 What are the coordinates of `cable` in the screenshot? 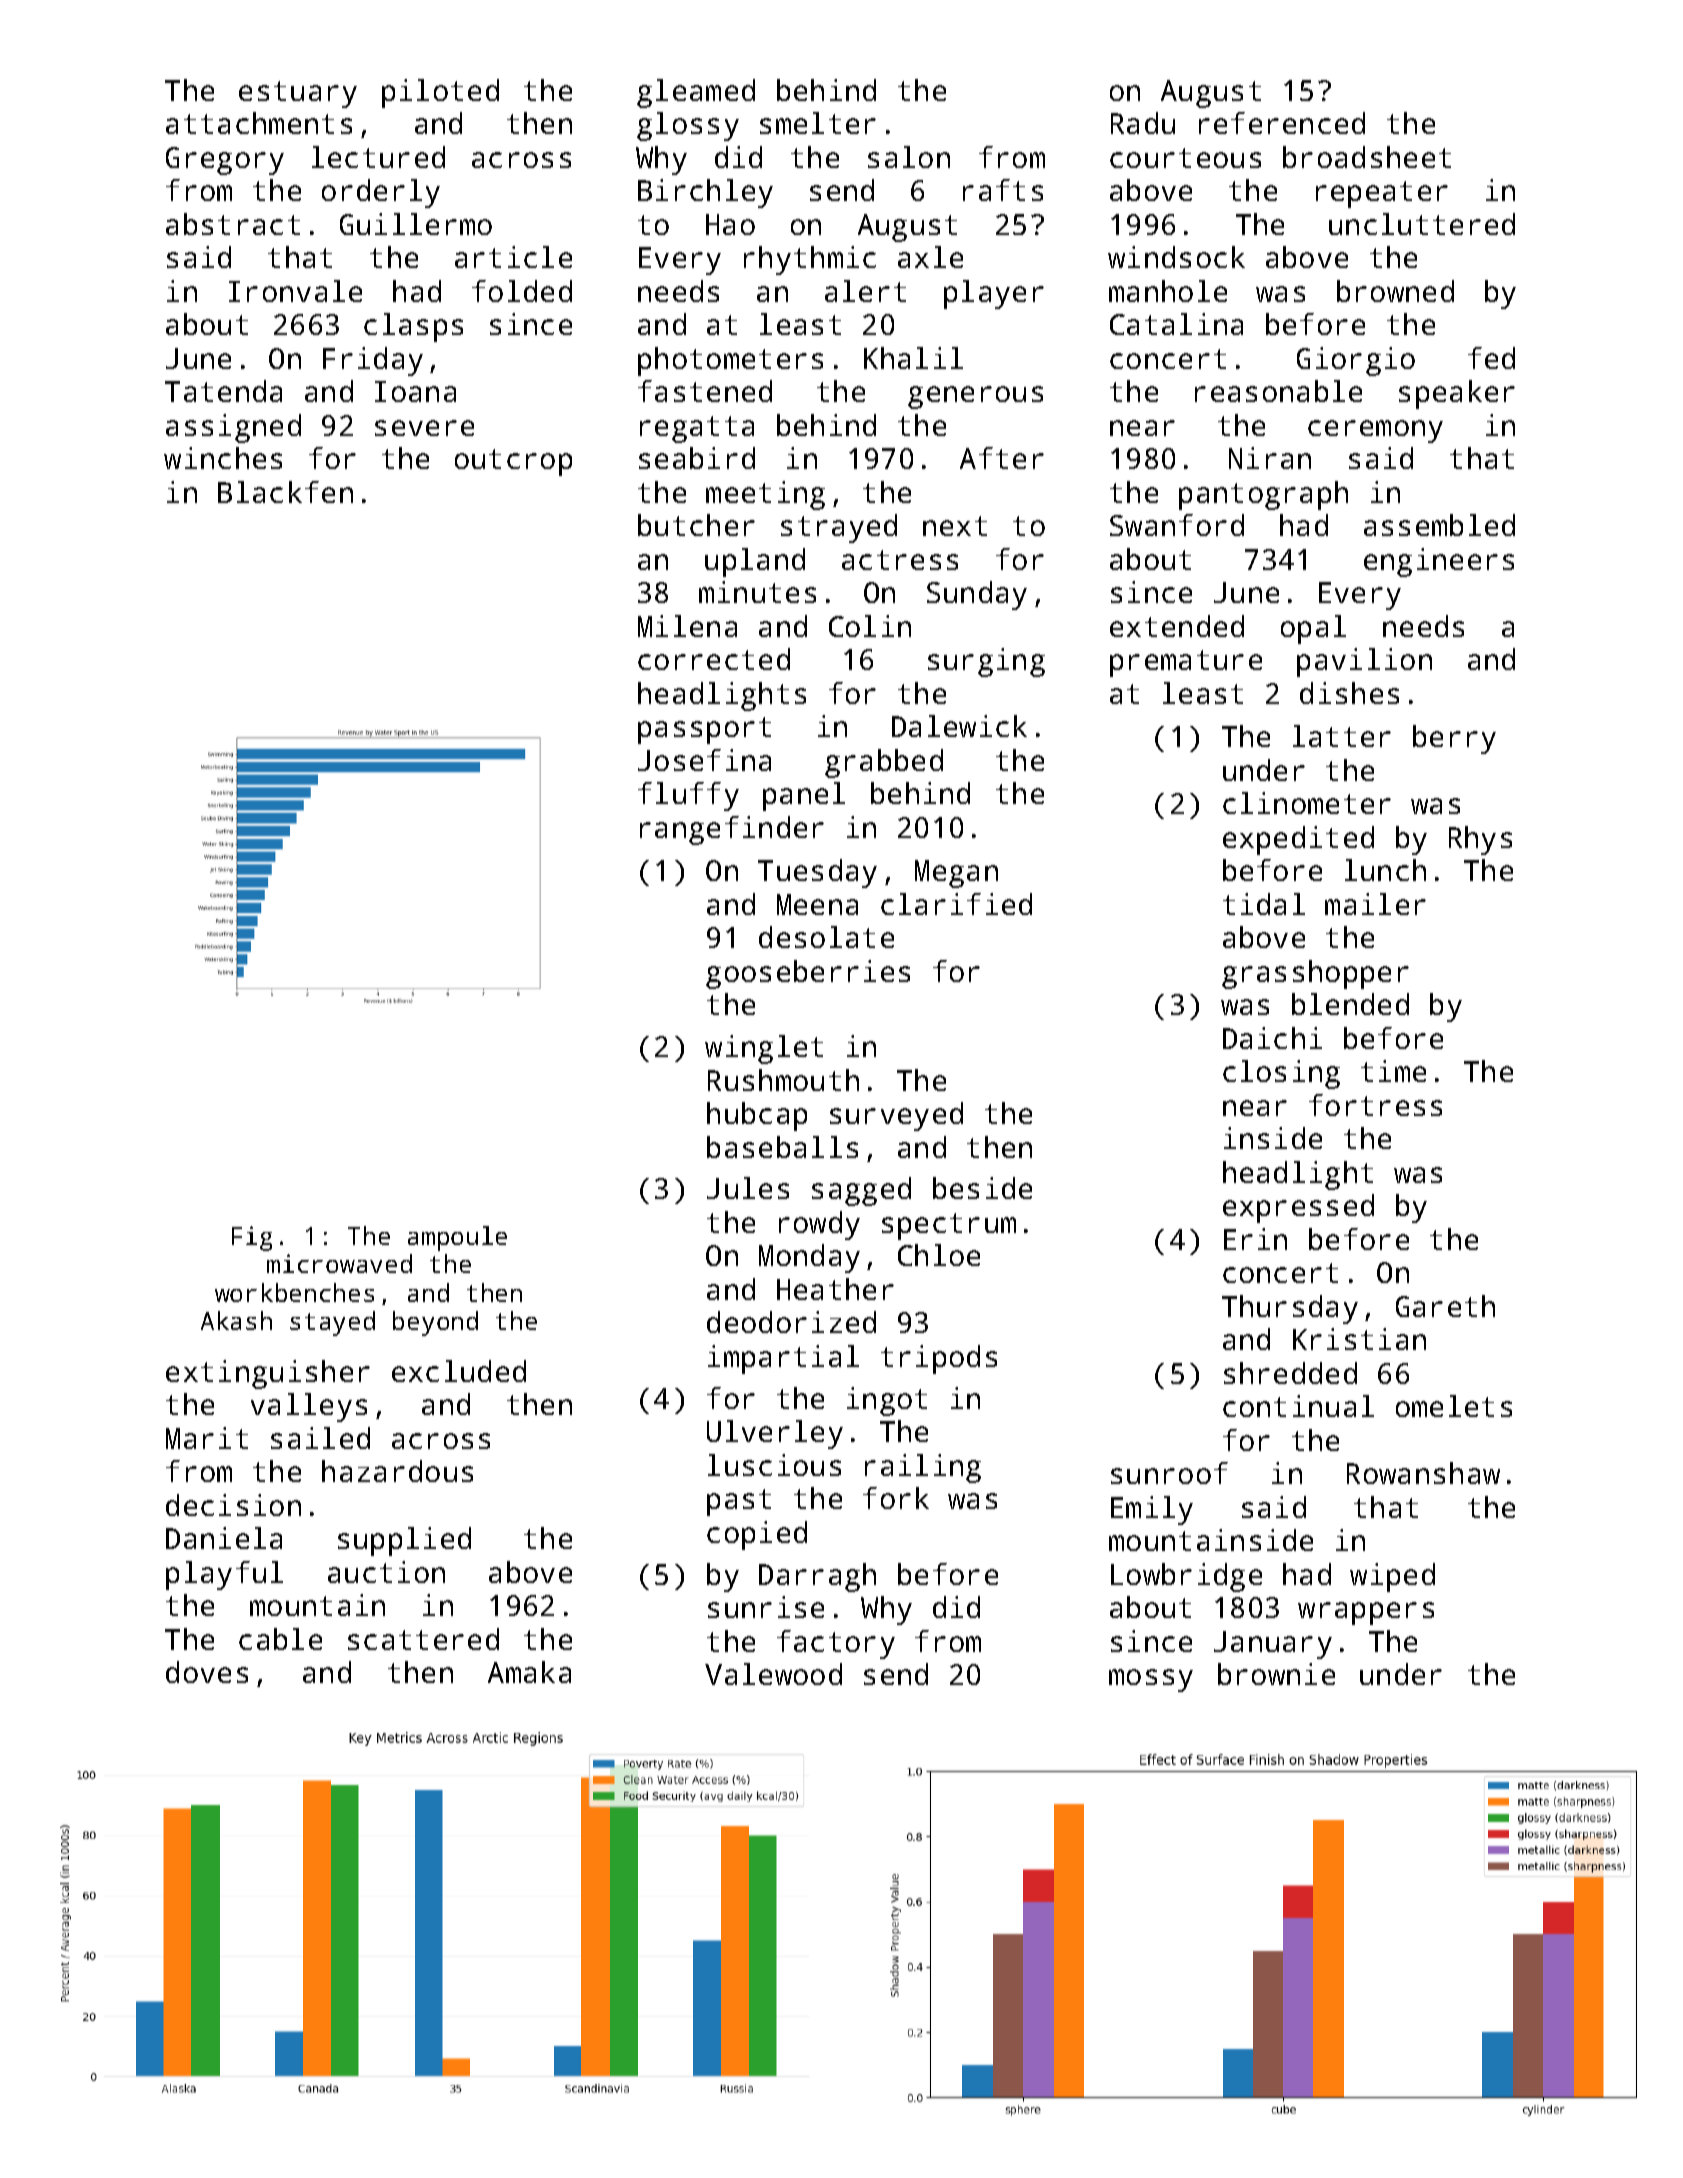 It's located at (280, 1639).
